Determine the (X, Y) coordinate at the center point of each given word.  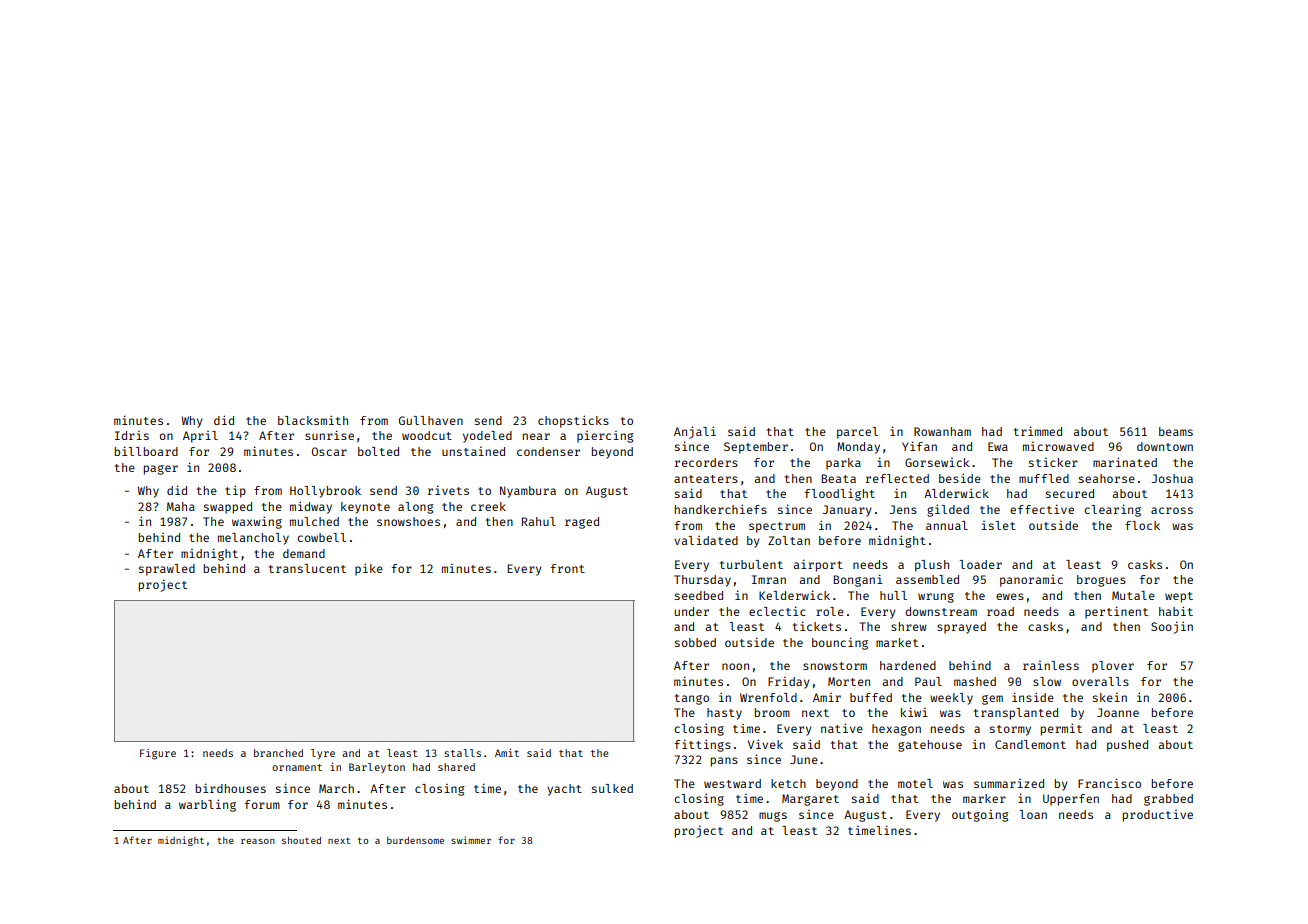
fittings (703, 745)
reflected (897, 478)
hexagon (896, 730)
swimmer (471, 840)
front (568, 568)
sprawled (167, 570)
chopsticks (573, 421)
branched (278, 753)
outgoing (980, 816)
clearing (1112, 510)
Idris (132, 435)
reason (258, 841)
